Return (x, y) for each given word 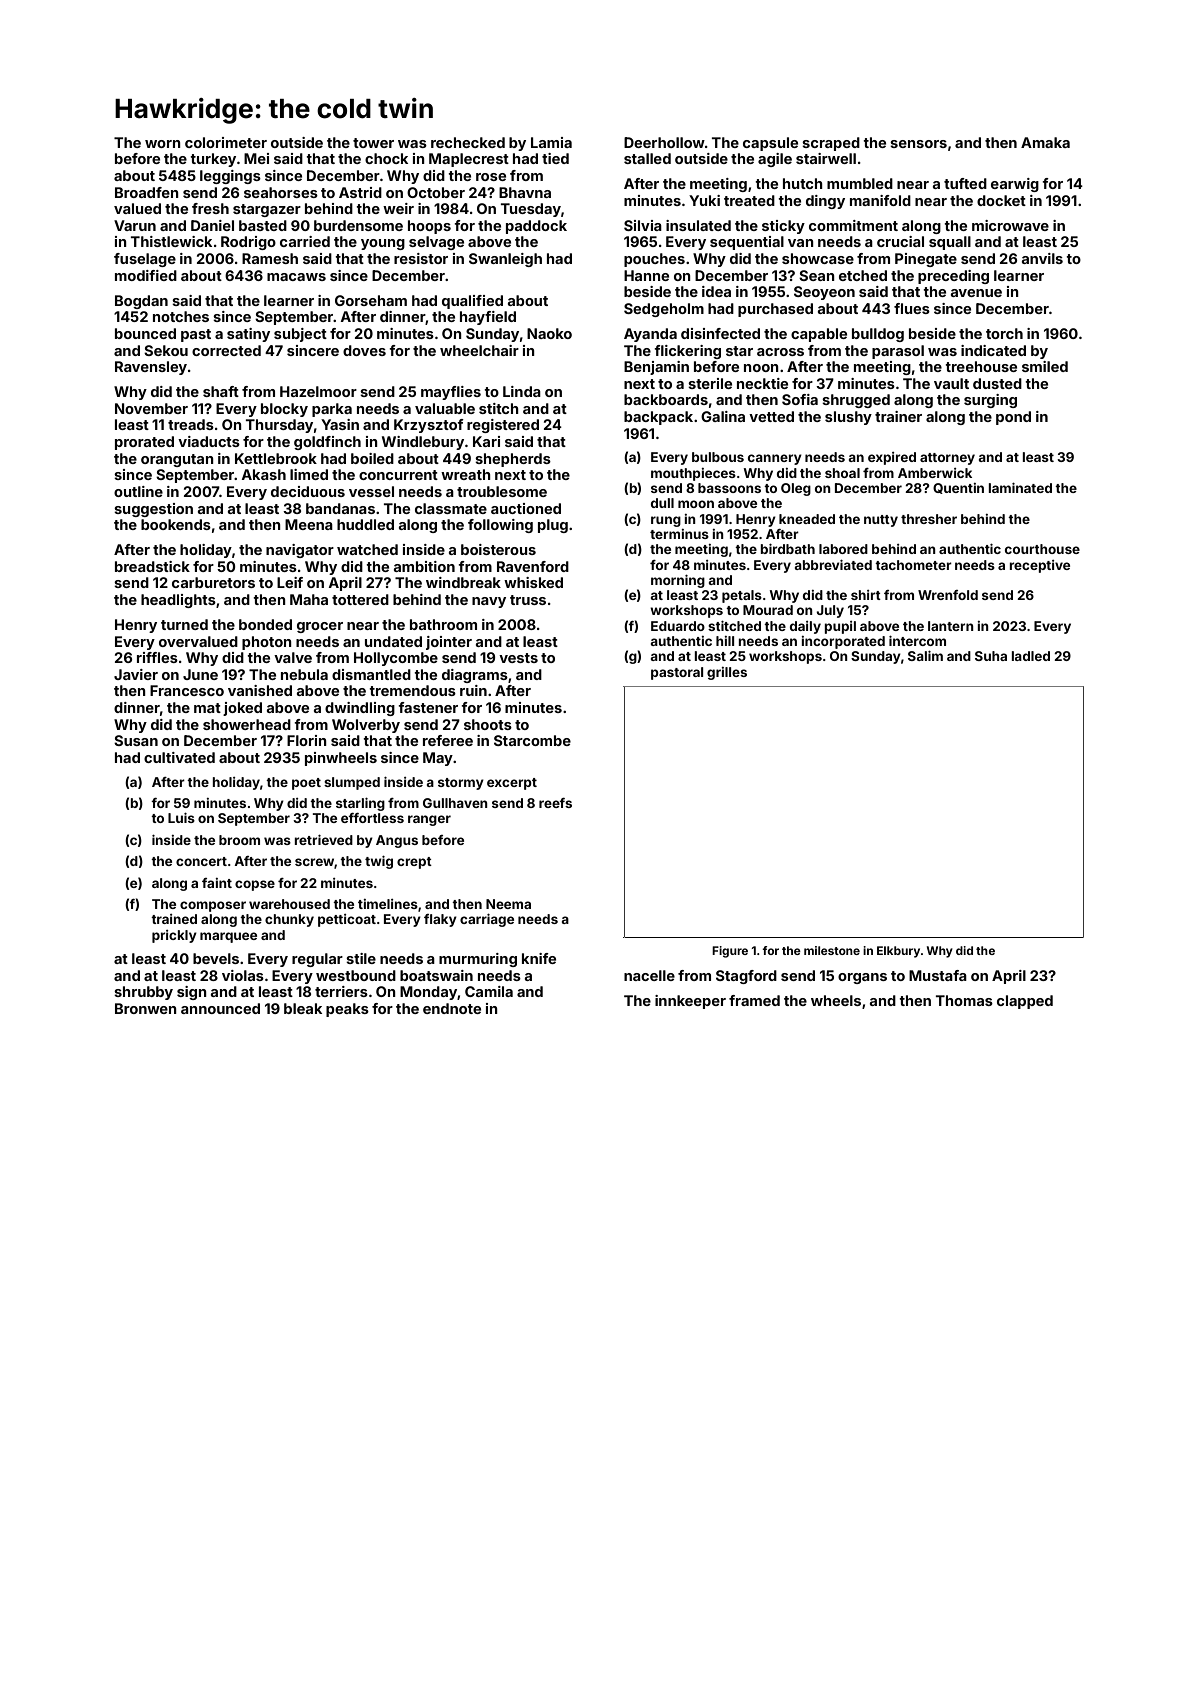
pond (1013, 418)
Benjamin (656, 368)
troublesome (502, 491)
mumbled (860, 183)
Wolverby (366, 726)
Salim (925, 656)
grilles (727, 673)
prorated (144, 443)
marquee (228, 937)
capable (819, 335)
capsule (770, 144)
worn (163, 144)
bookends (176, 524)
